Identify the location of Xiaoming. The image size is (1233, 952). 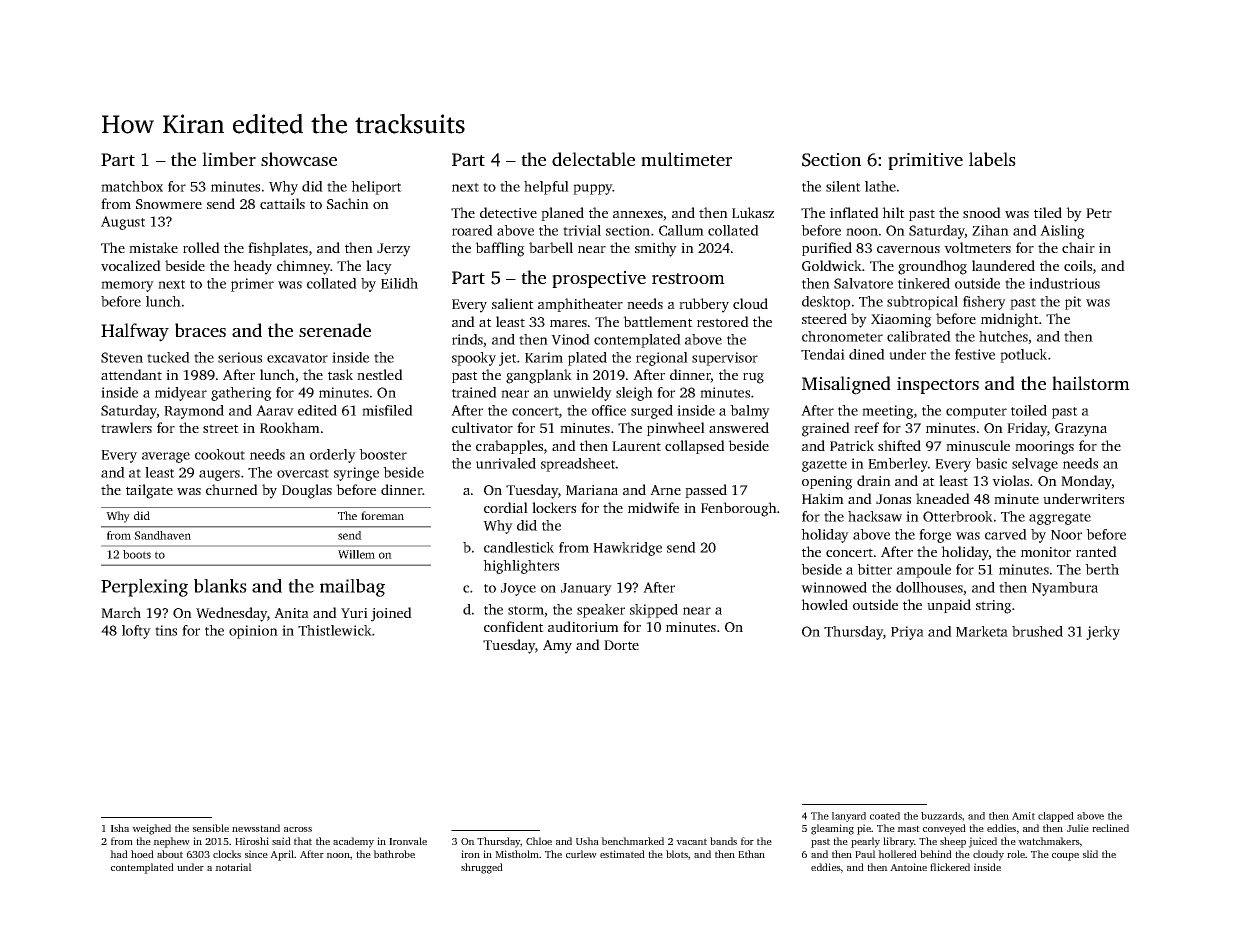
(901, 321).
